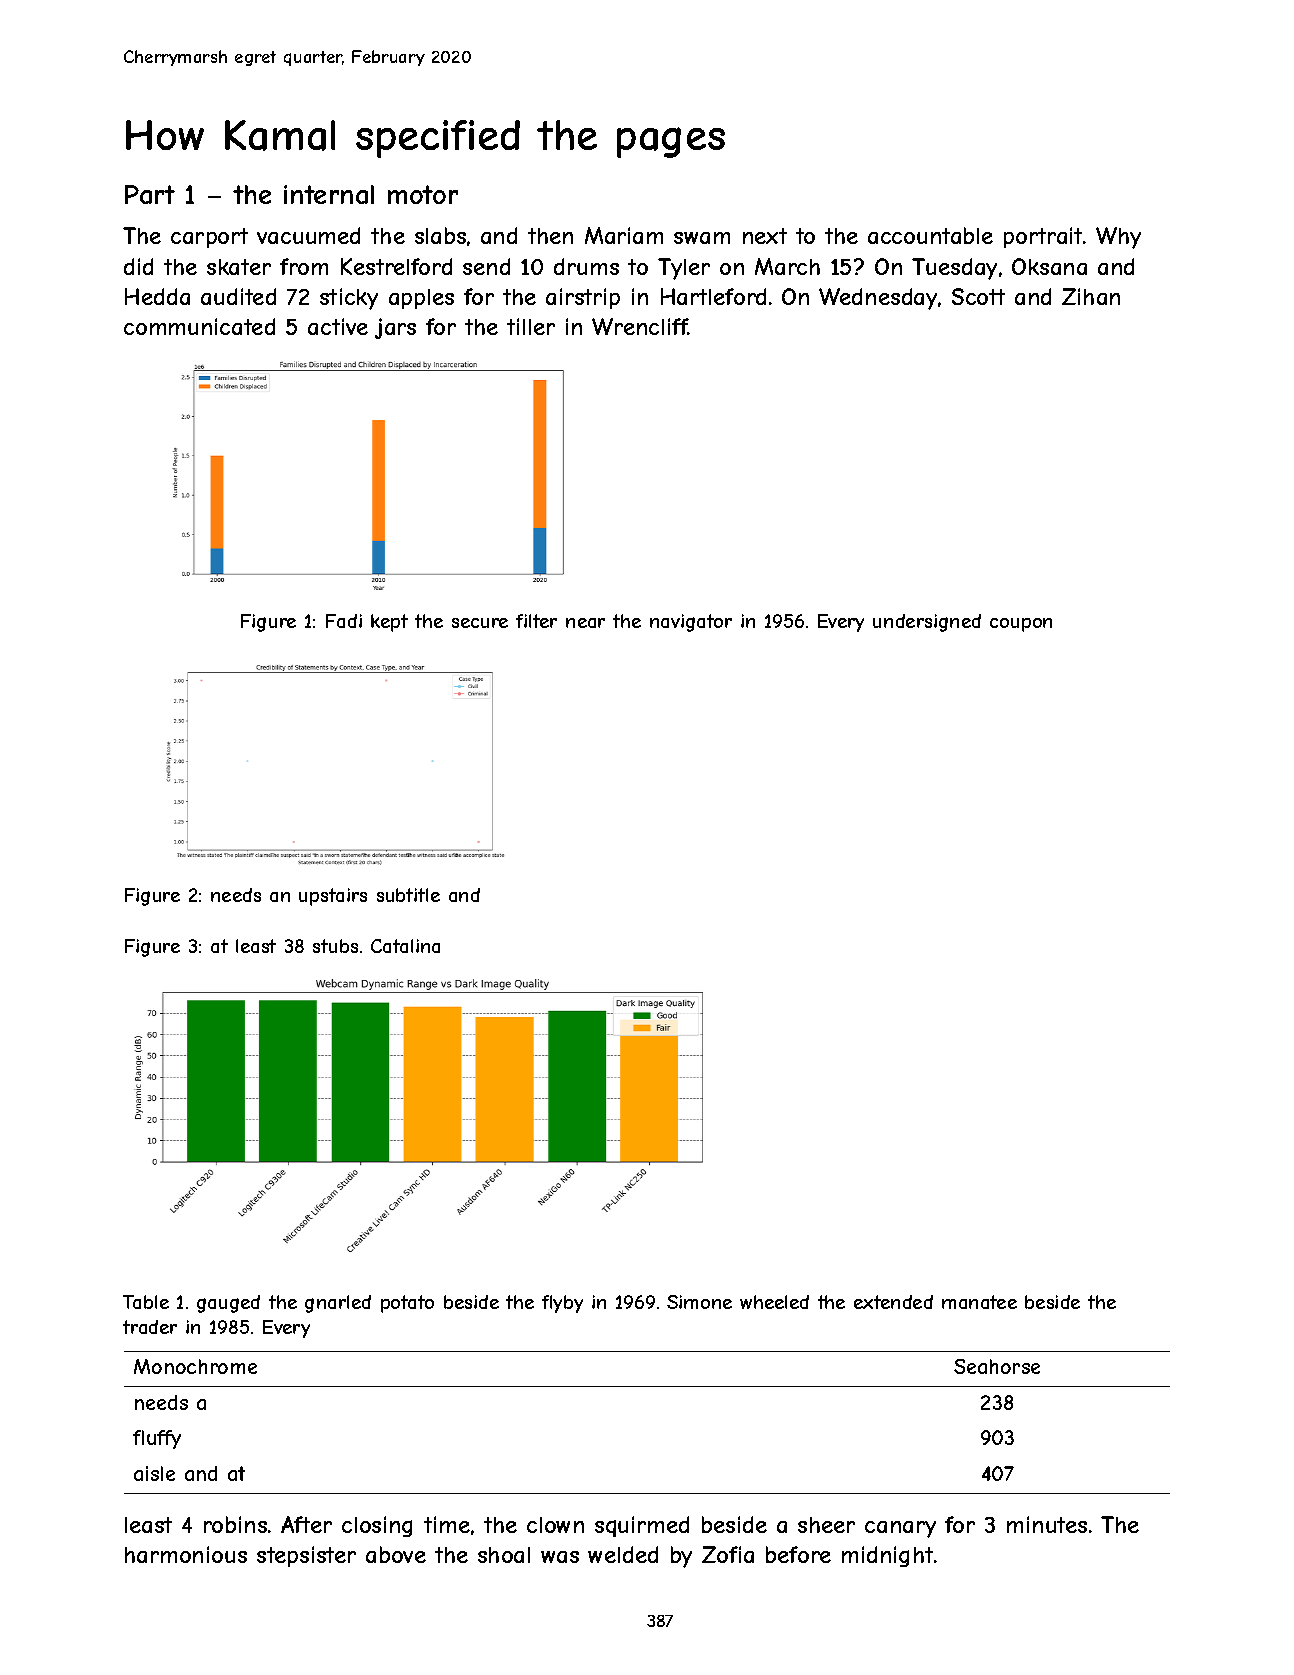 The width and height of the screenshot is (1294, 1675). What do you see at coordinates (344, 621) in the screenshot?
I see `Fadi` at bounding box center [344, 621].
